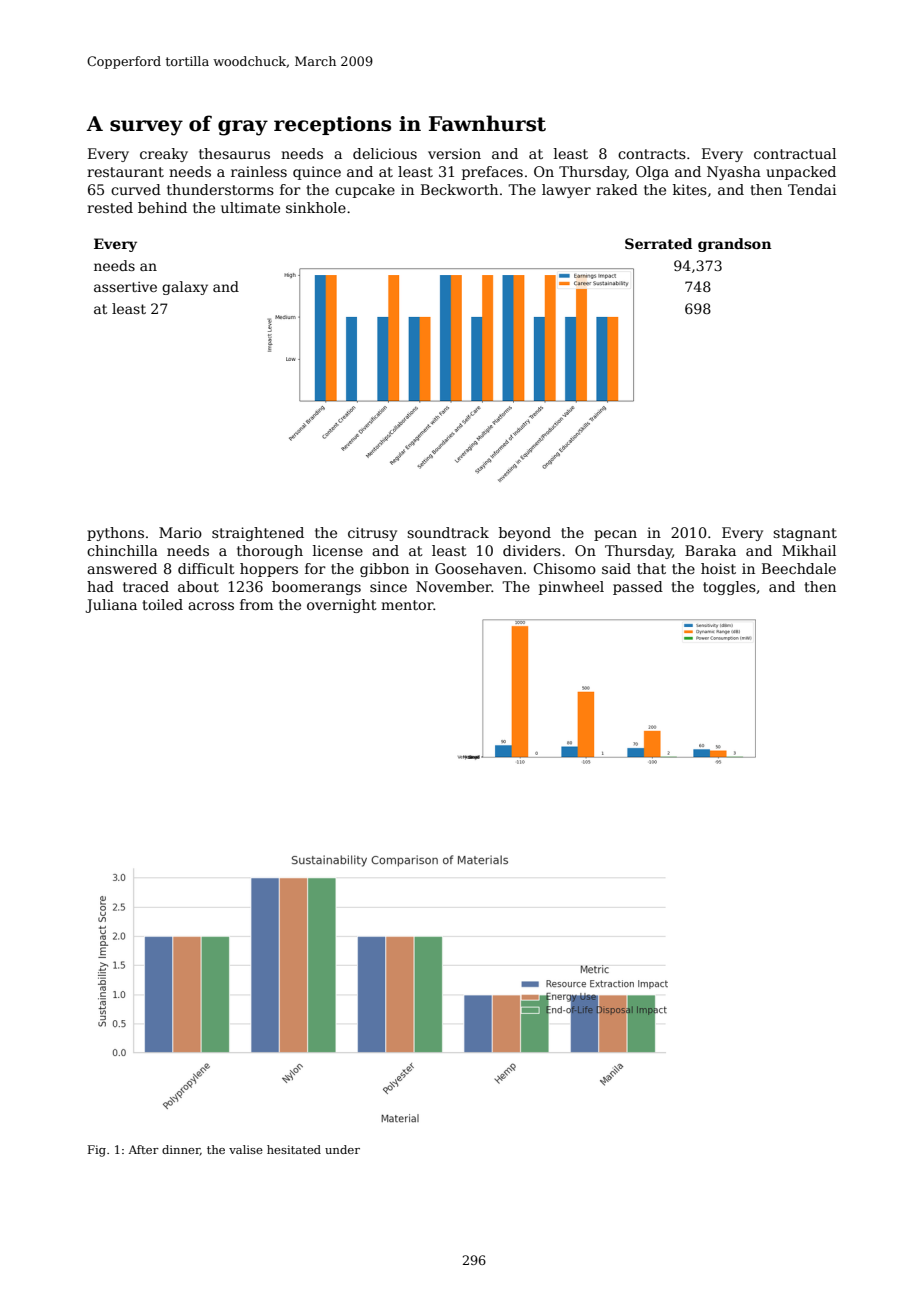  Describe the element at coordinates (181, 1150) in the document. I see `dinner` at that location.
